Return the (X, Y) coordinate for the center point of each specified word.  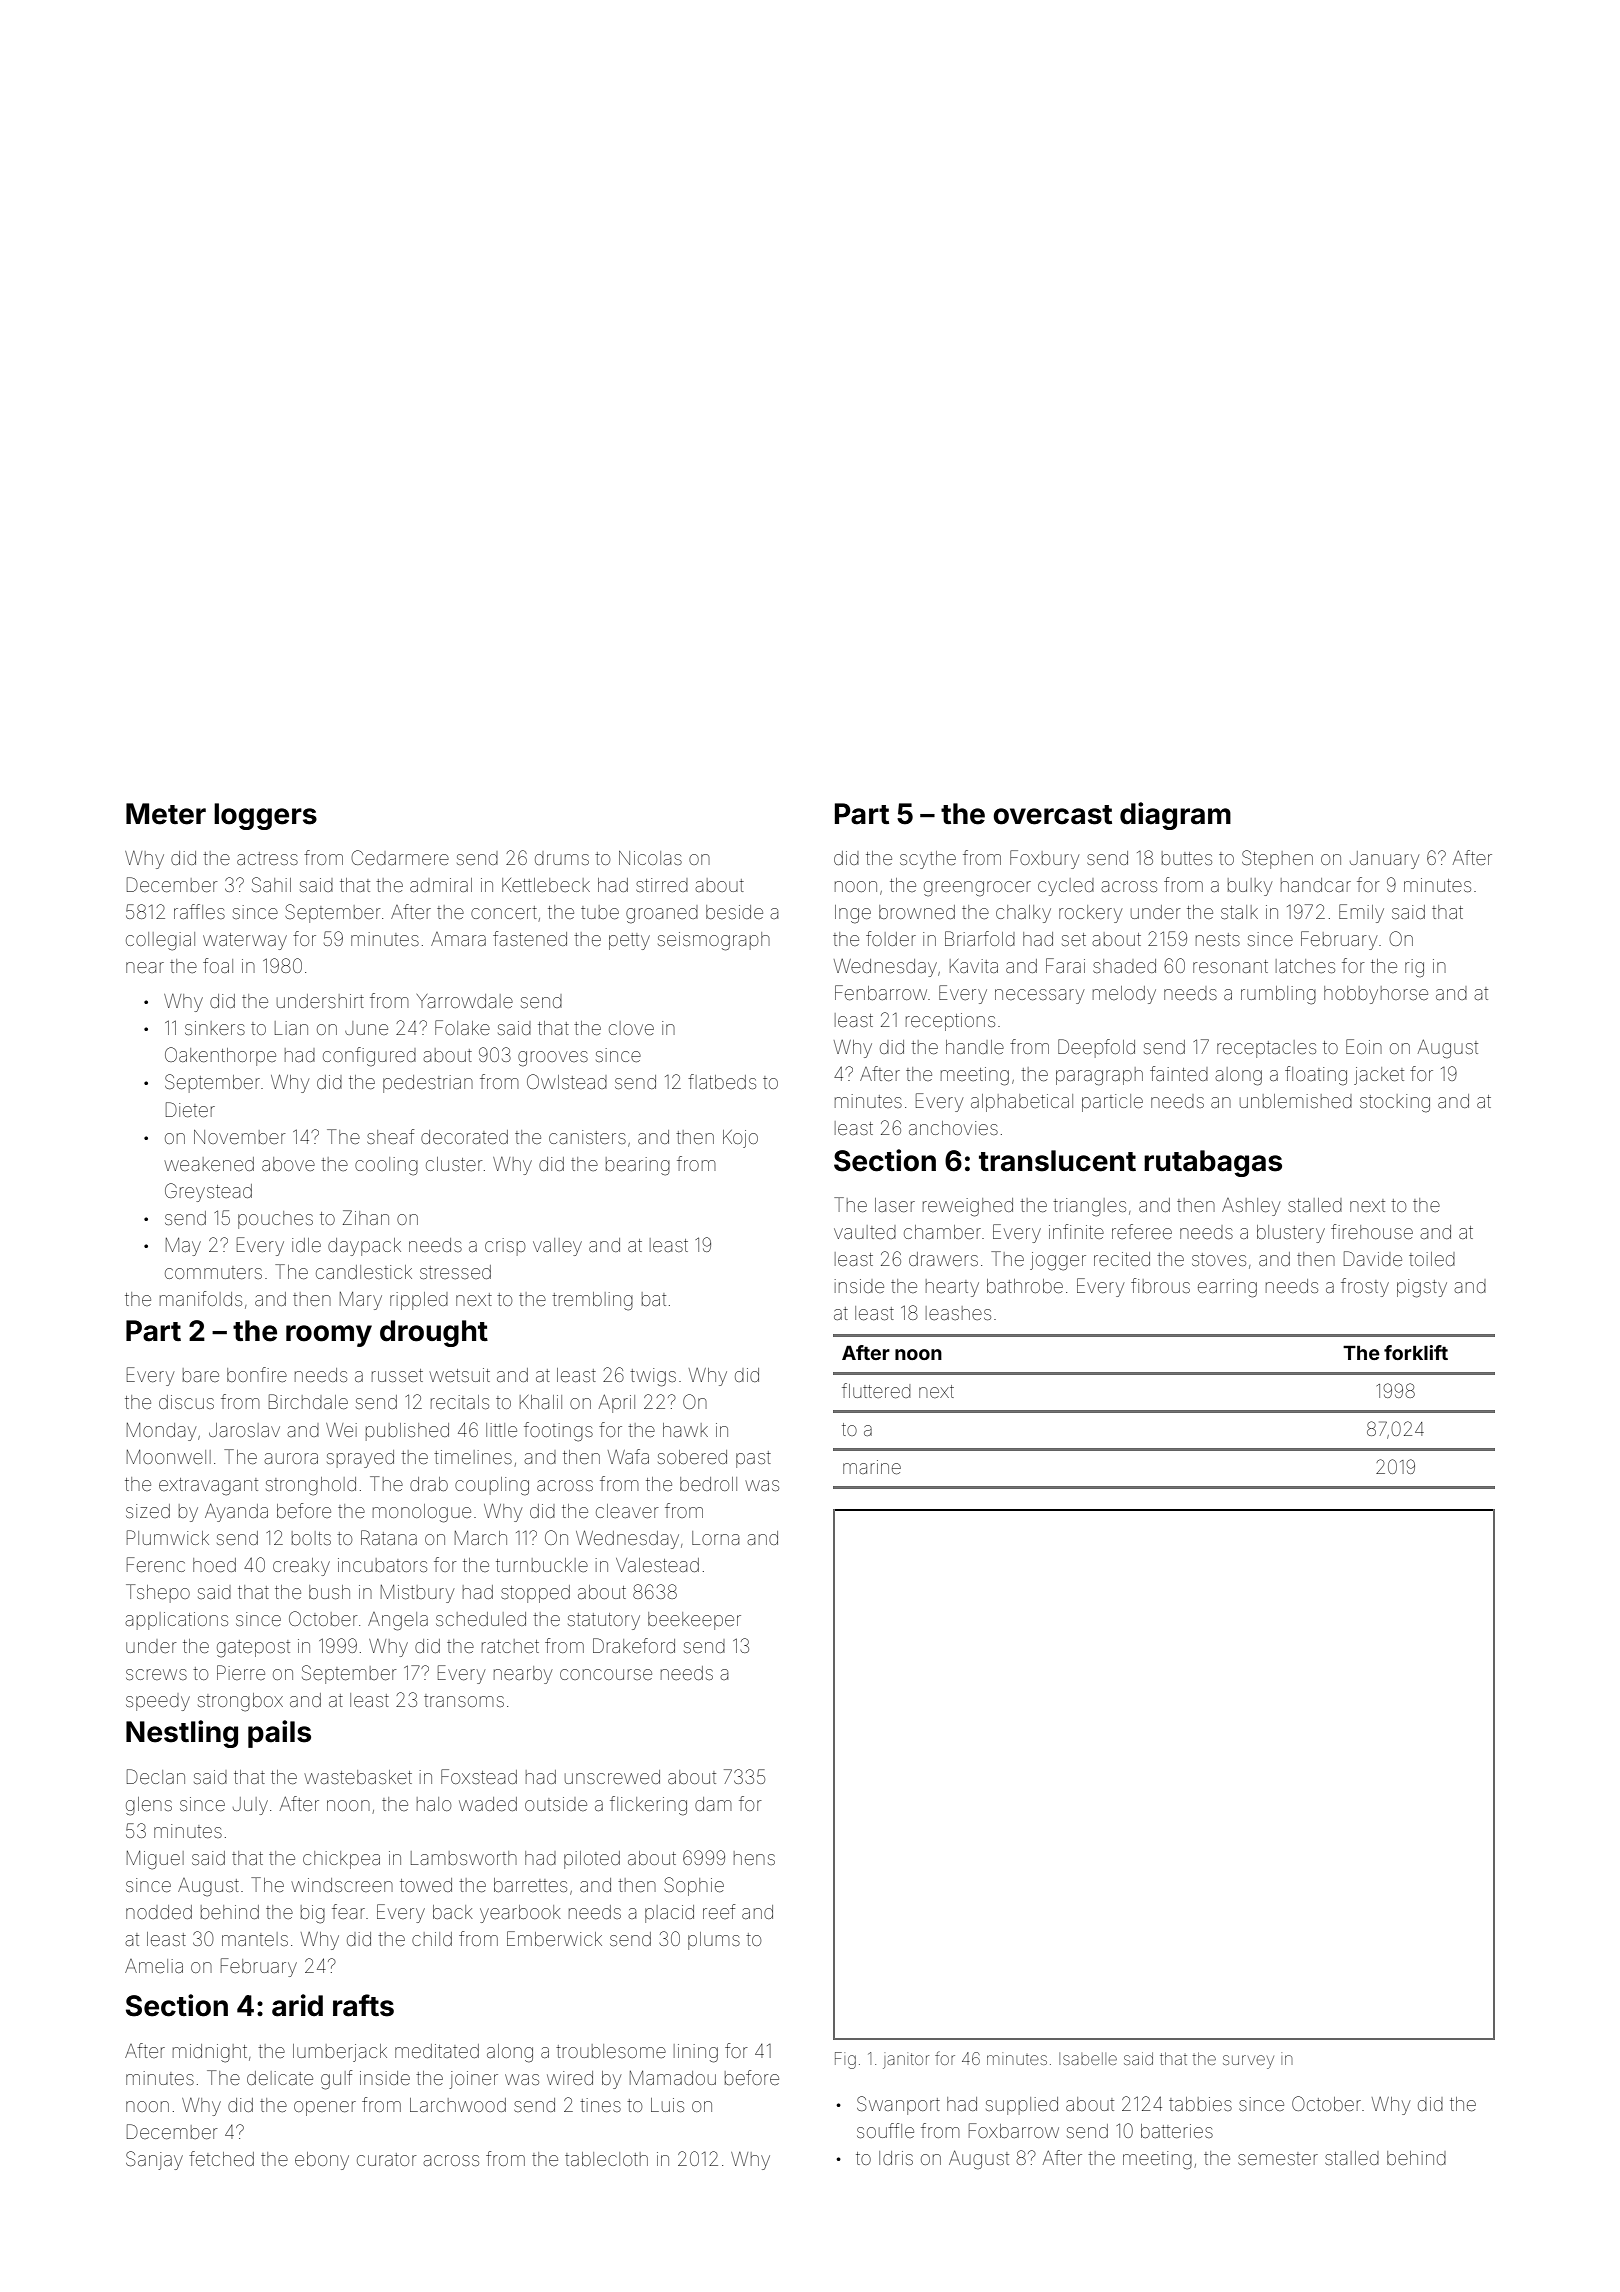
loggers (265, 816)
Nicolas (650, 858)
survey (1248, 2062)
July (250, 1806)
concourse (606, 1674)
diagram (1175, 816)
